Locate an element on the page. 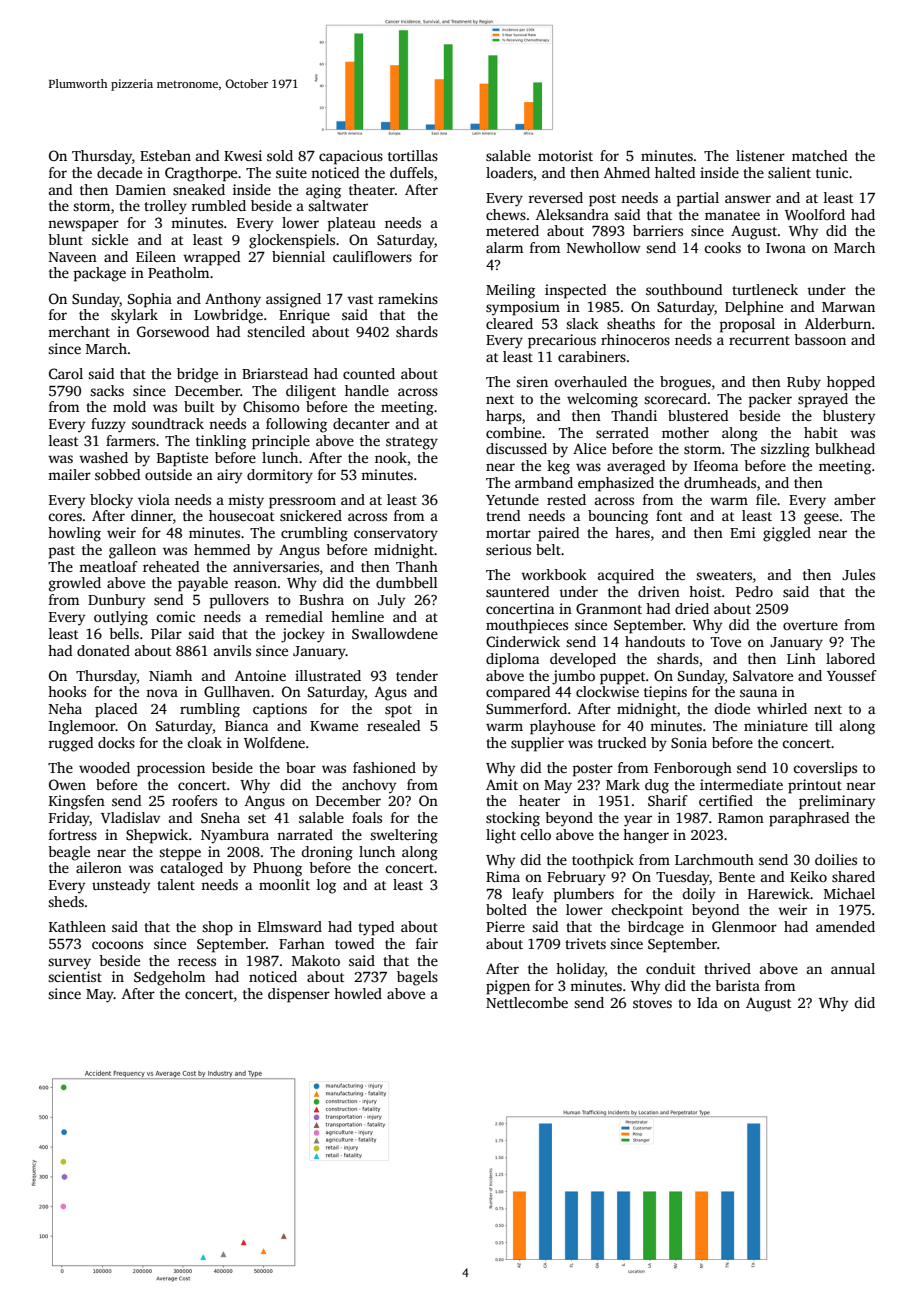 This page has height=1314, width=924. hopped is located at coordinates (851, 383).
